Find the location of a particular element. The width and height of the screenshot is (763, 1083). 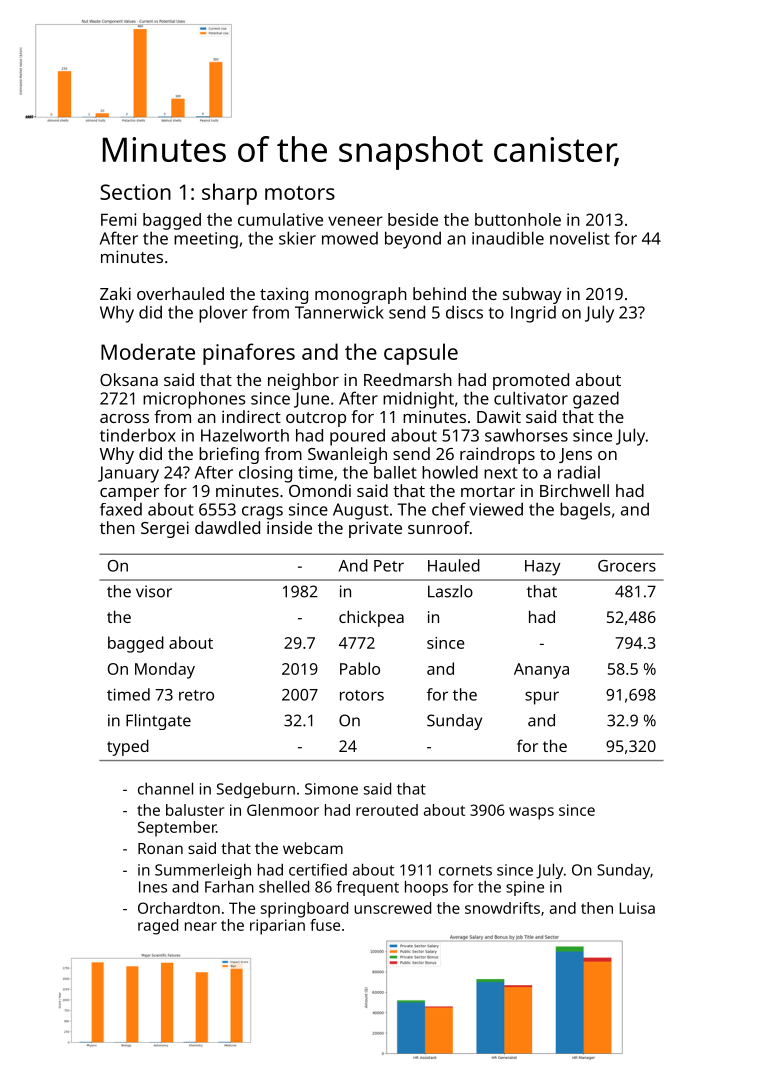

beside is located at coordinates (413, 219).
